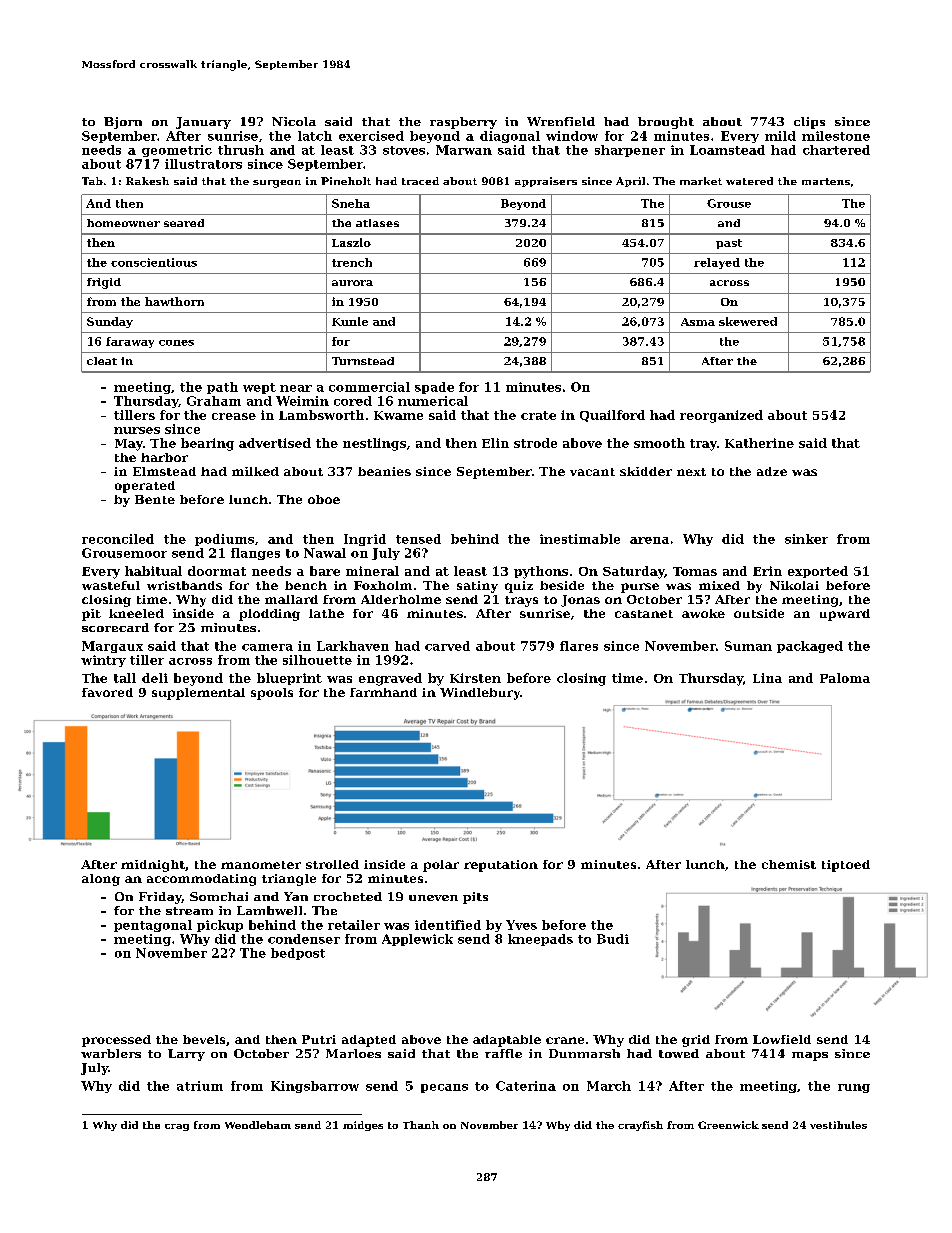 This screenshot has width=952, height=1233. What do you see at coordinates (580, 539) in the screenshot?
I see `inestimable` at bounding box center [580, 539].
